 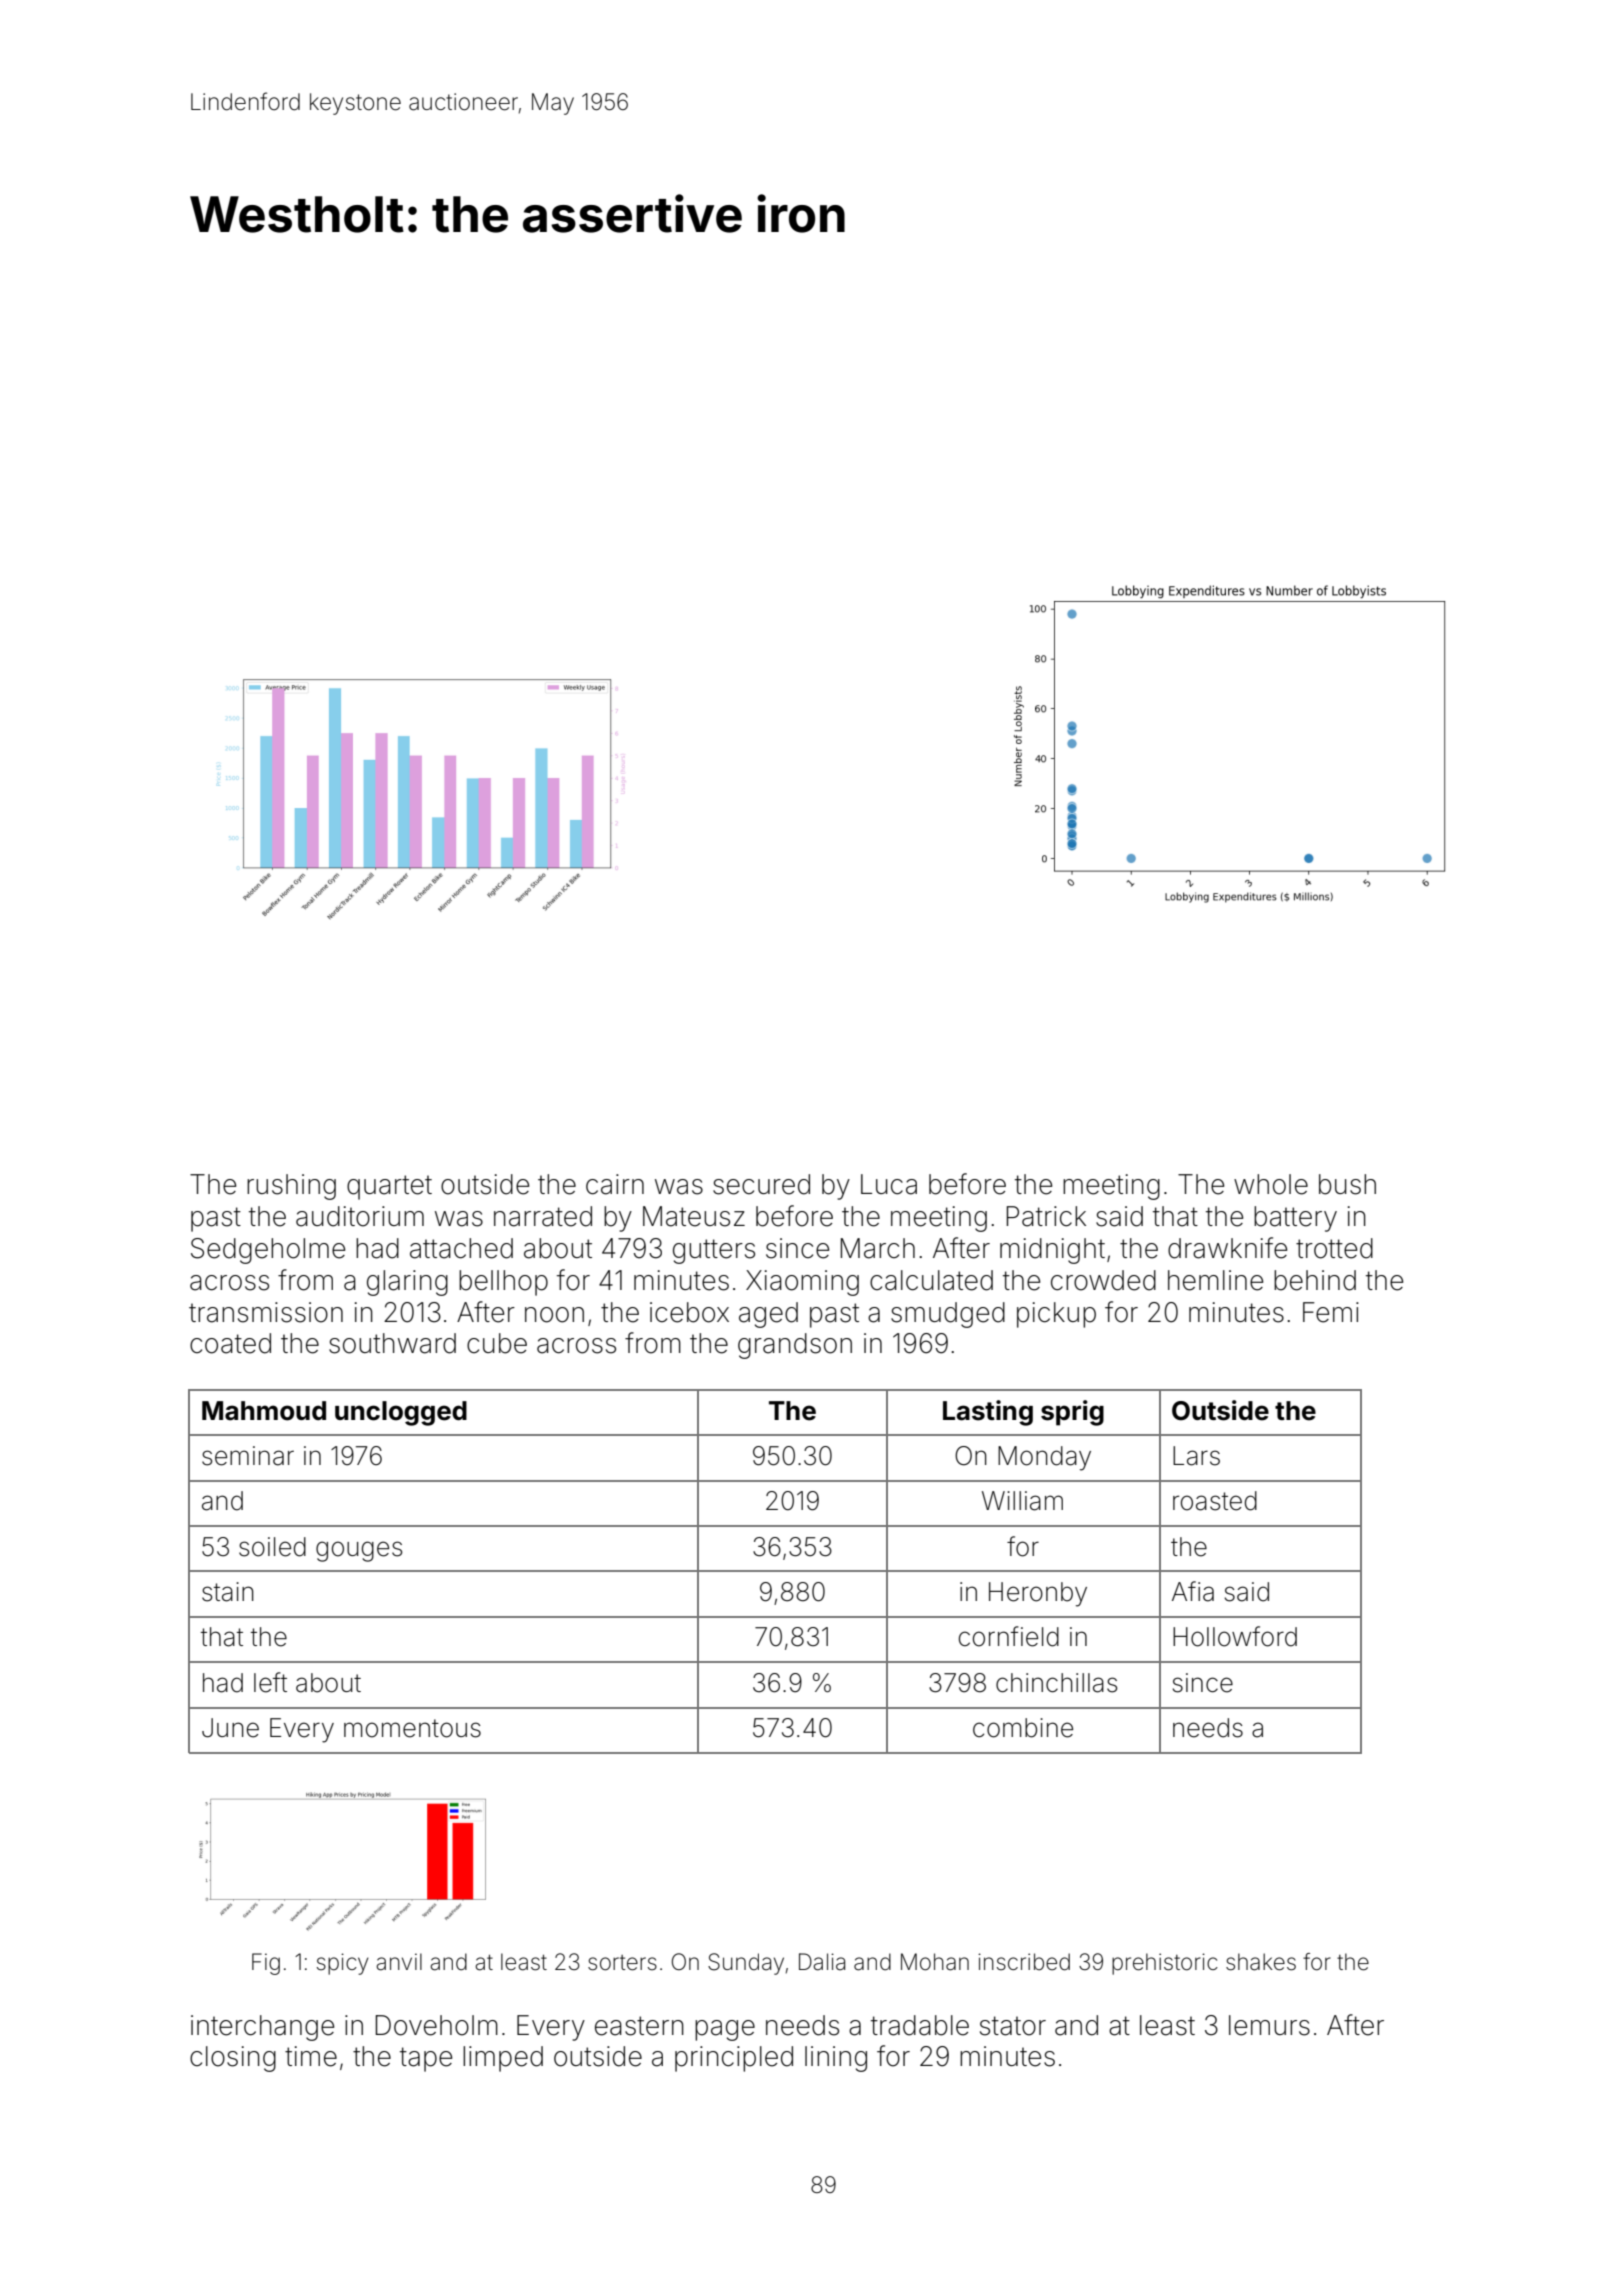 What do you see at coordinates (407, 1283) in the document?
I see `glaring` at bounding box center [407, 1283].
